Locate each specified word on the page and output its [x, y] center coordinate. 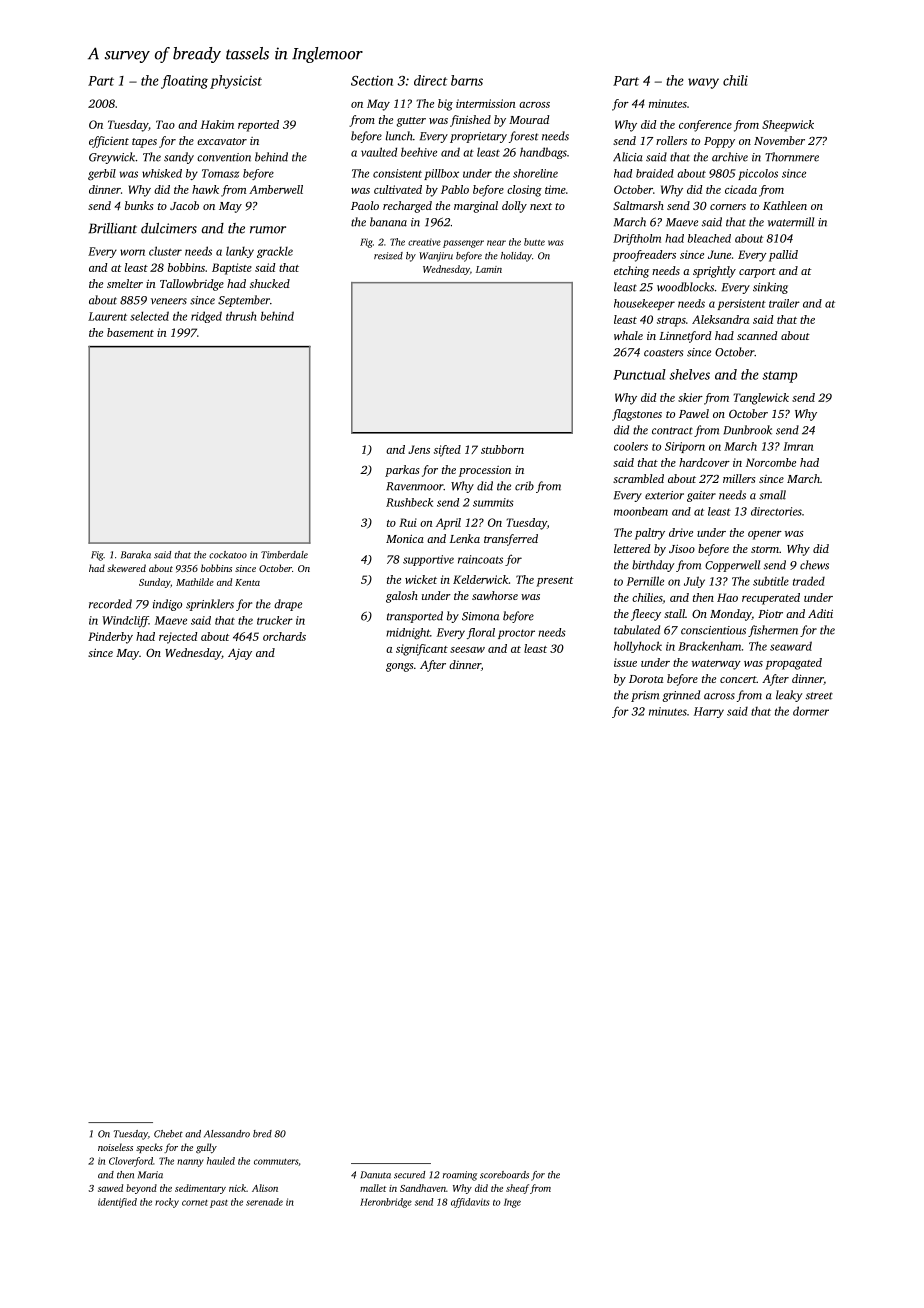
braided [655, 173]
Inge [512, 1203]
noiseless [115, 1147]
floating [184, 82]
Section [372, 81]
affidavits [470, 1203]
